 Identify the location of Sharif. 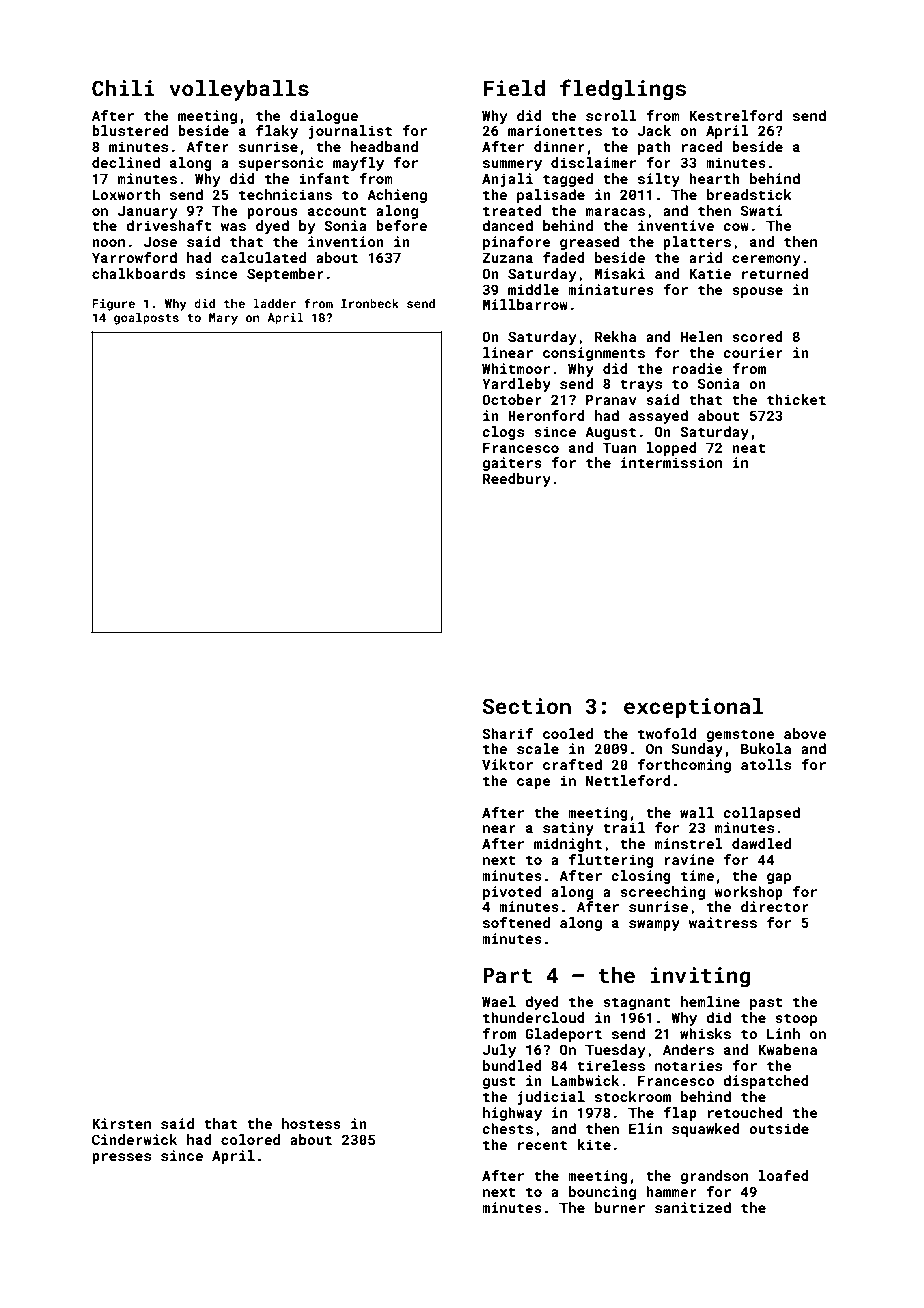
(507, 733).
